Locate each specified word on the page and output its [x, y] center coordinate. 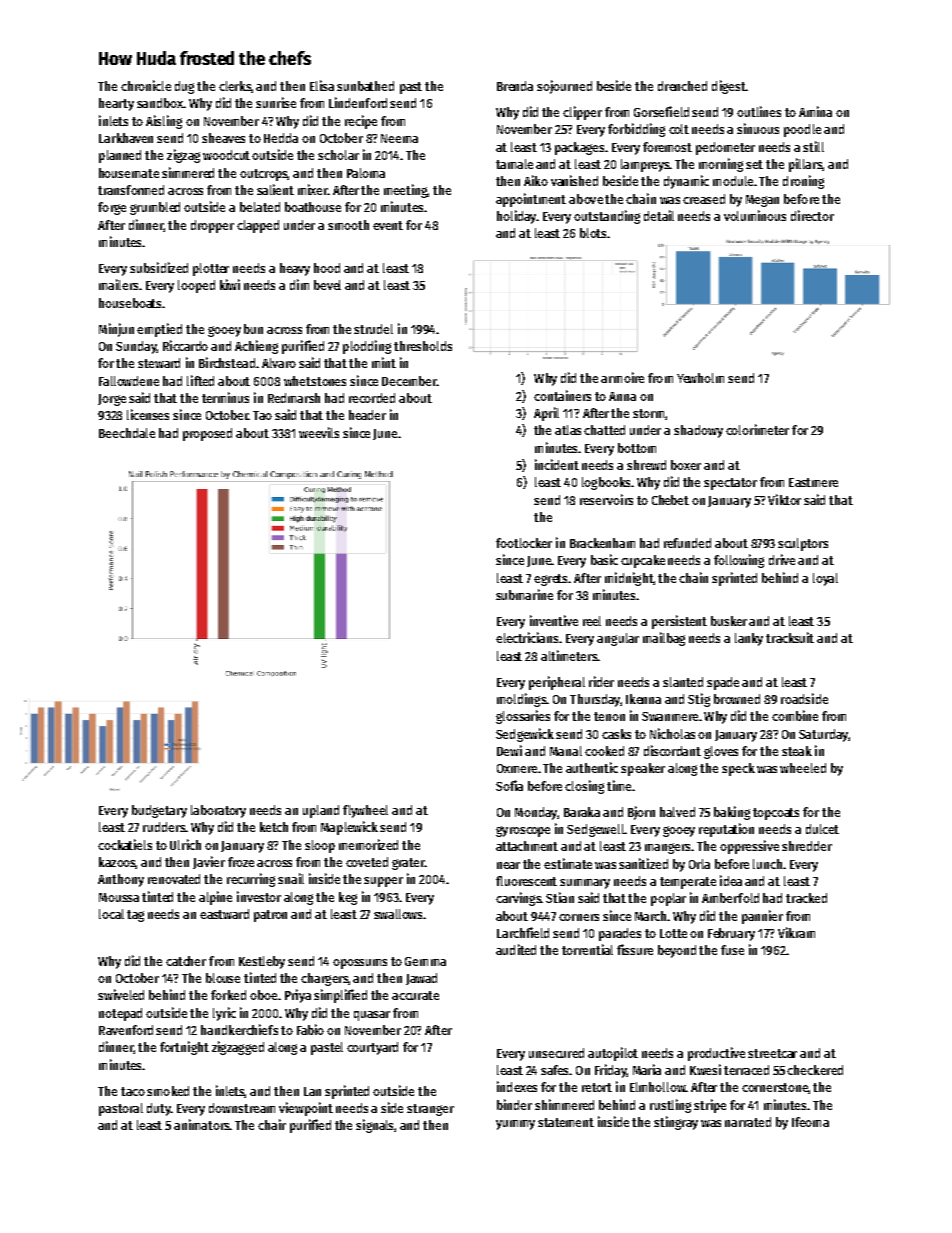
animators [202, 1124]
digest [728, 87]
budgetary [159, 811]
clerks [235, 87]
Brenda [515, 86]
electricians [528, 637]
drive [782, 559]
